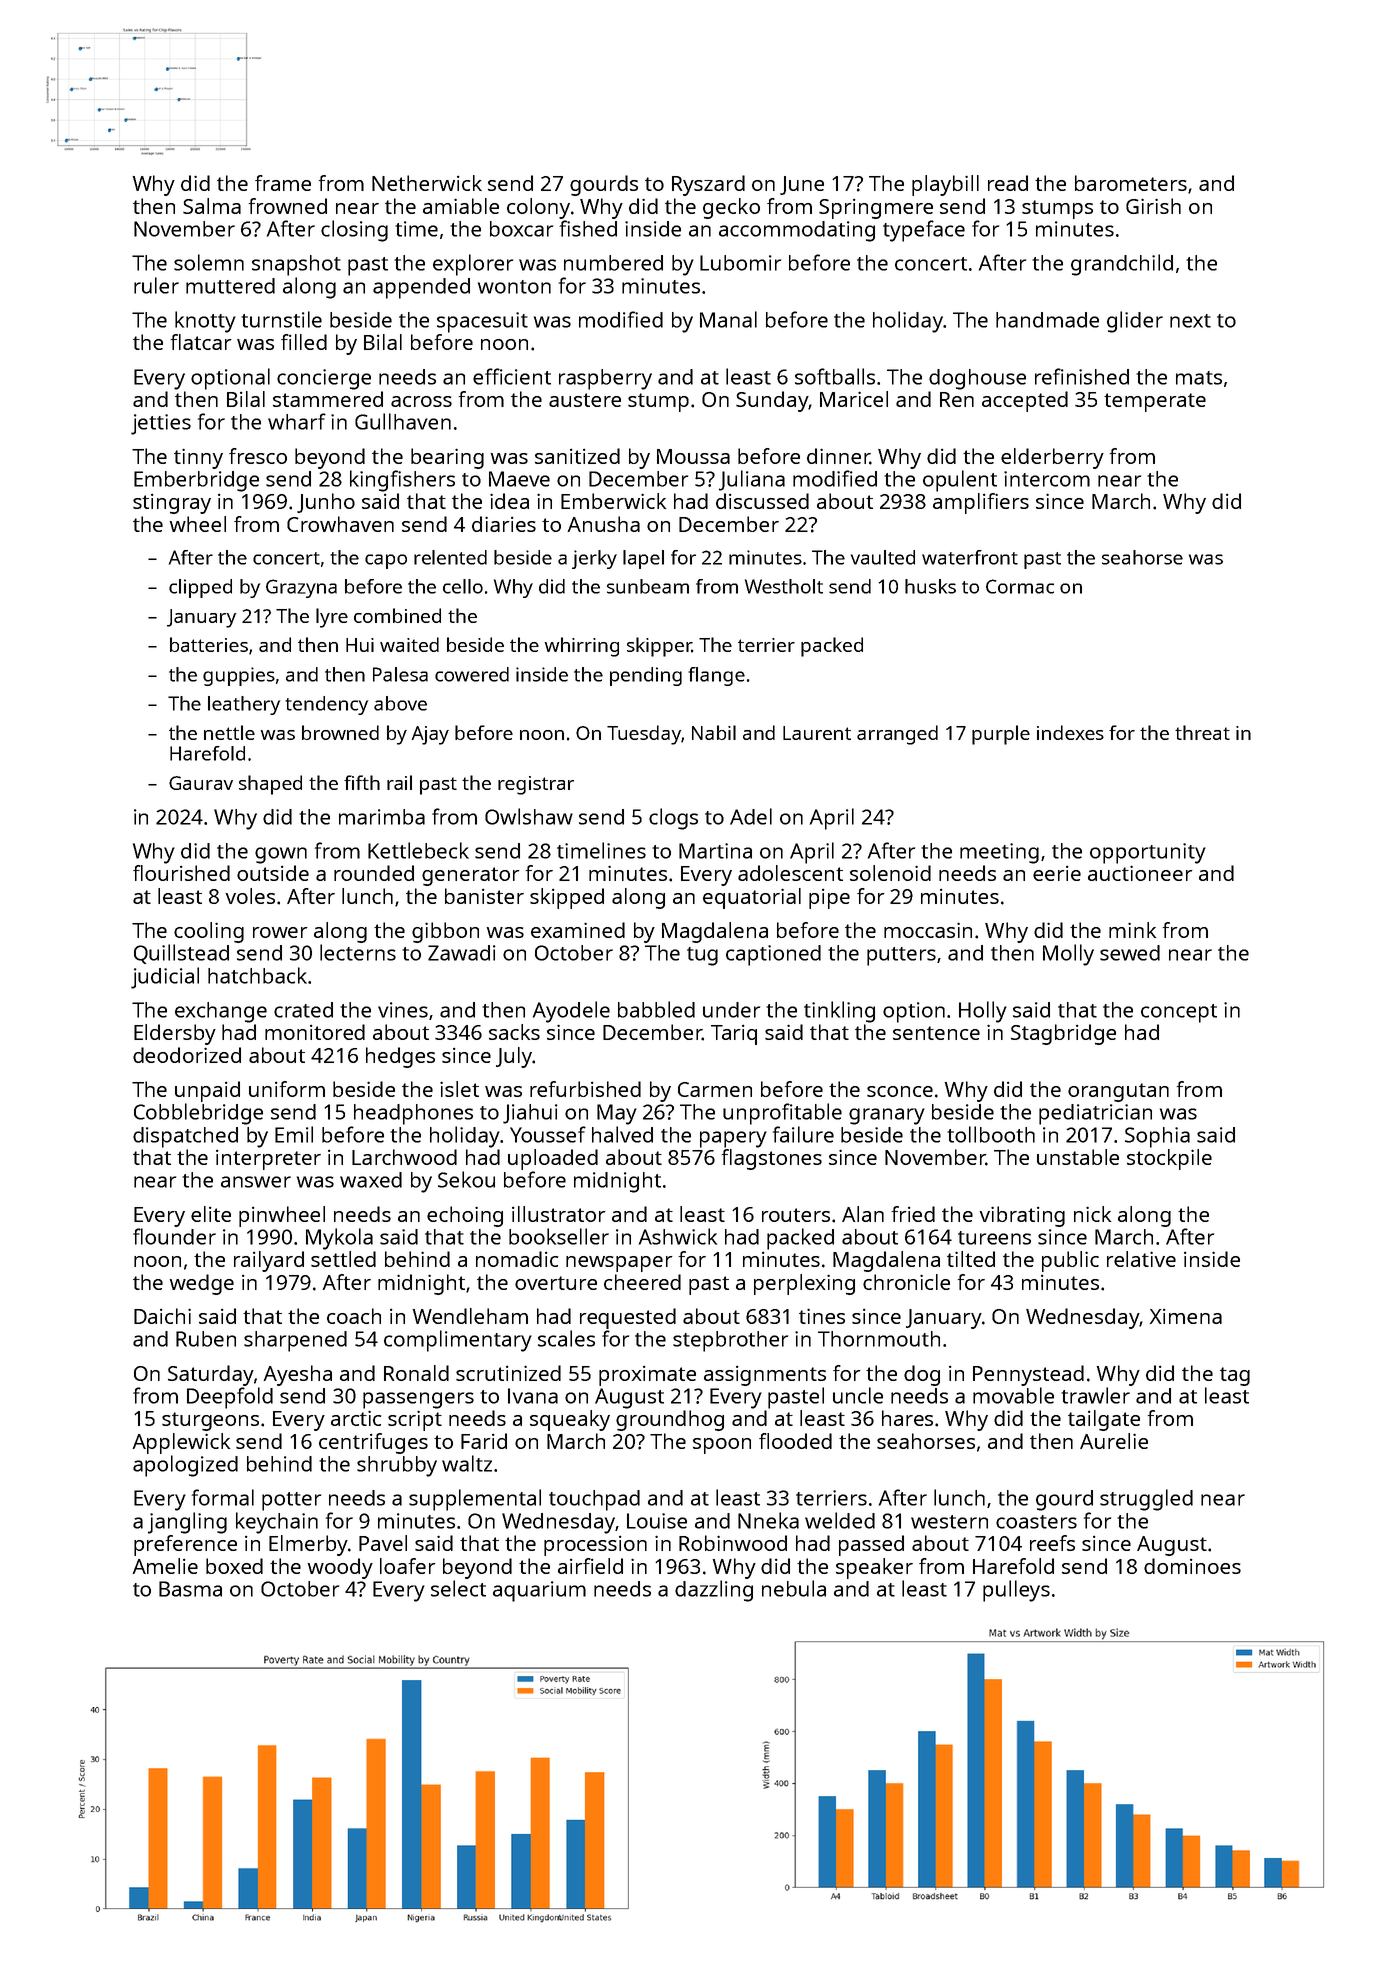  What do you see at coordinates (1148, 853) in the screenshot?
I see `opportunity` at bounding box center [1148, 853].
